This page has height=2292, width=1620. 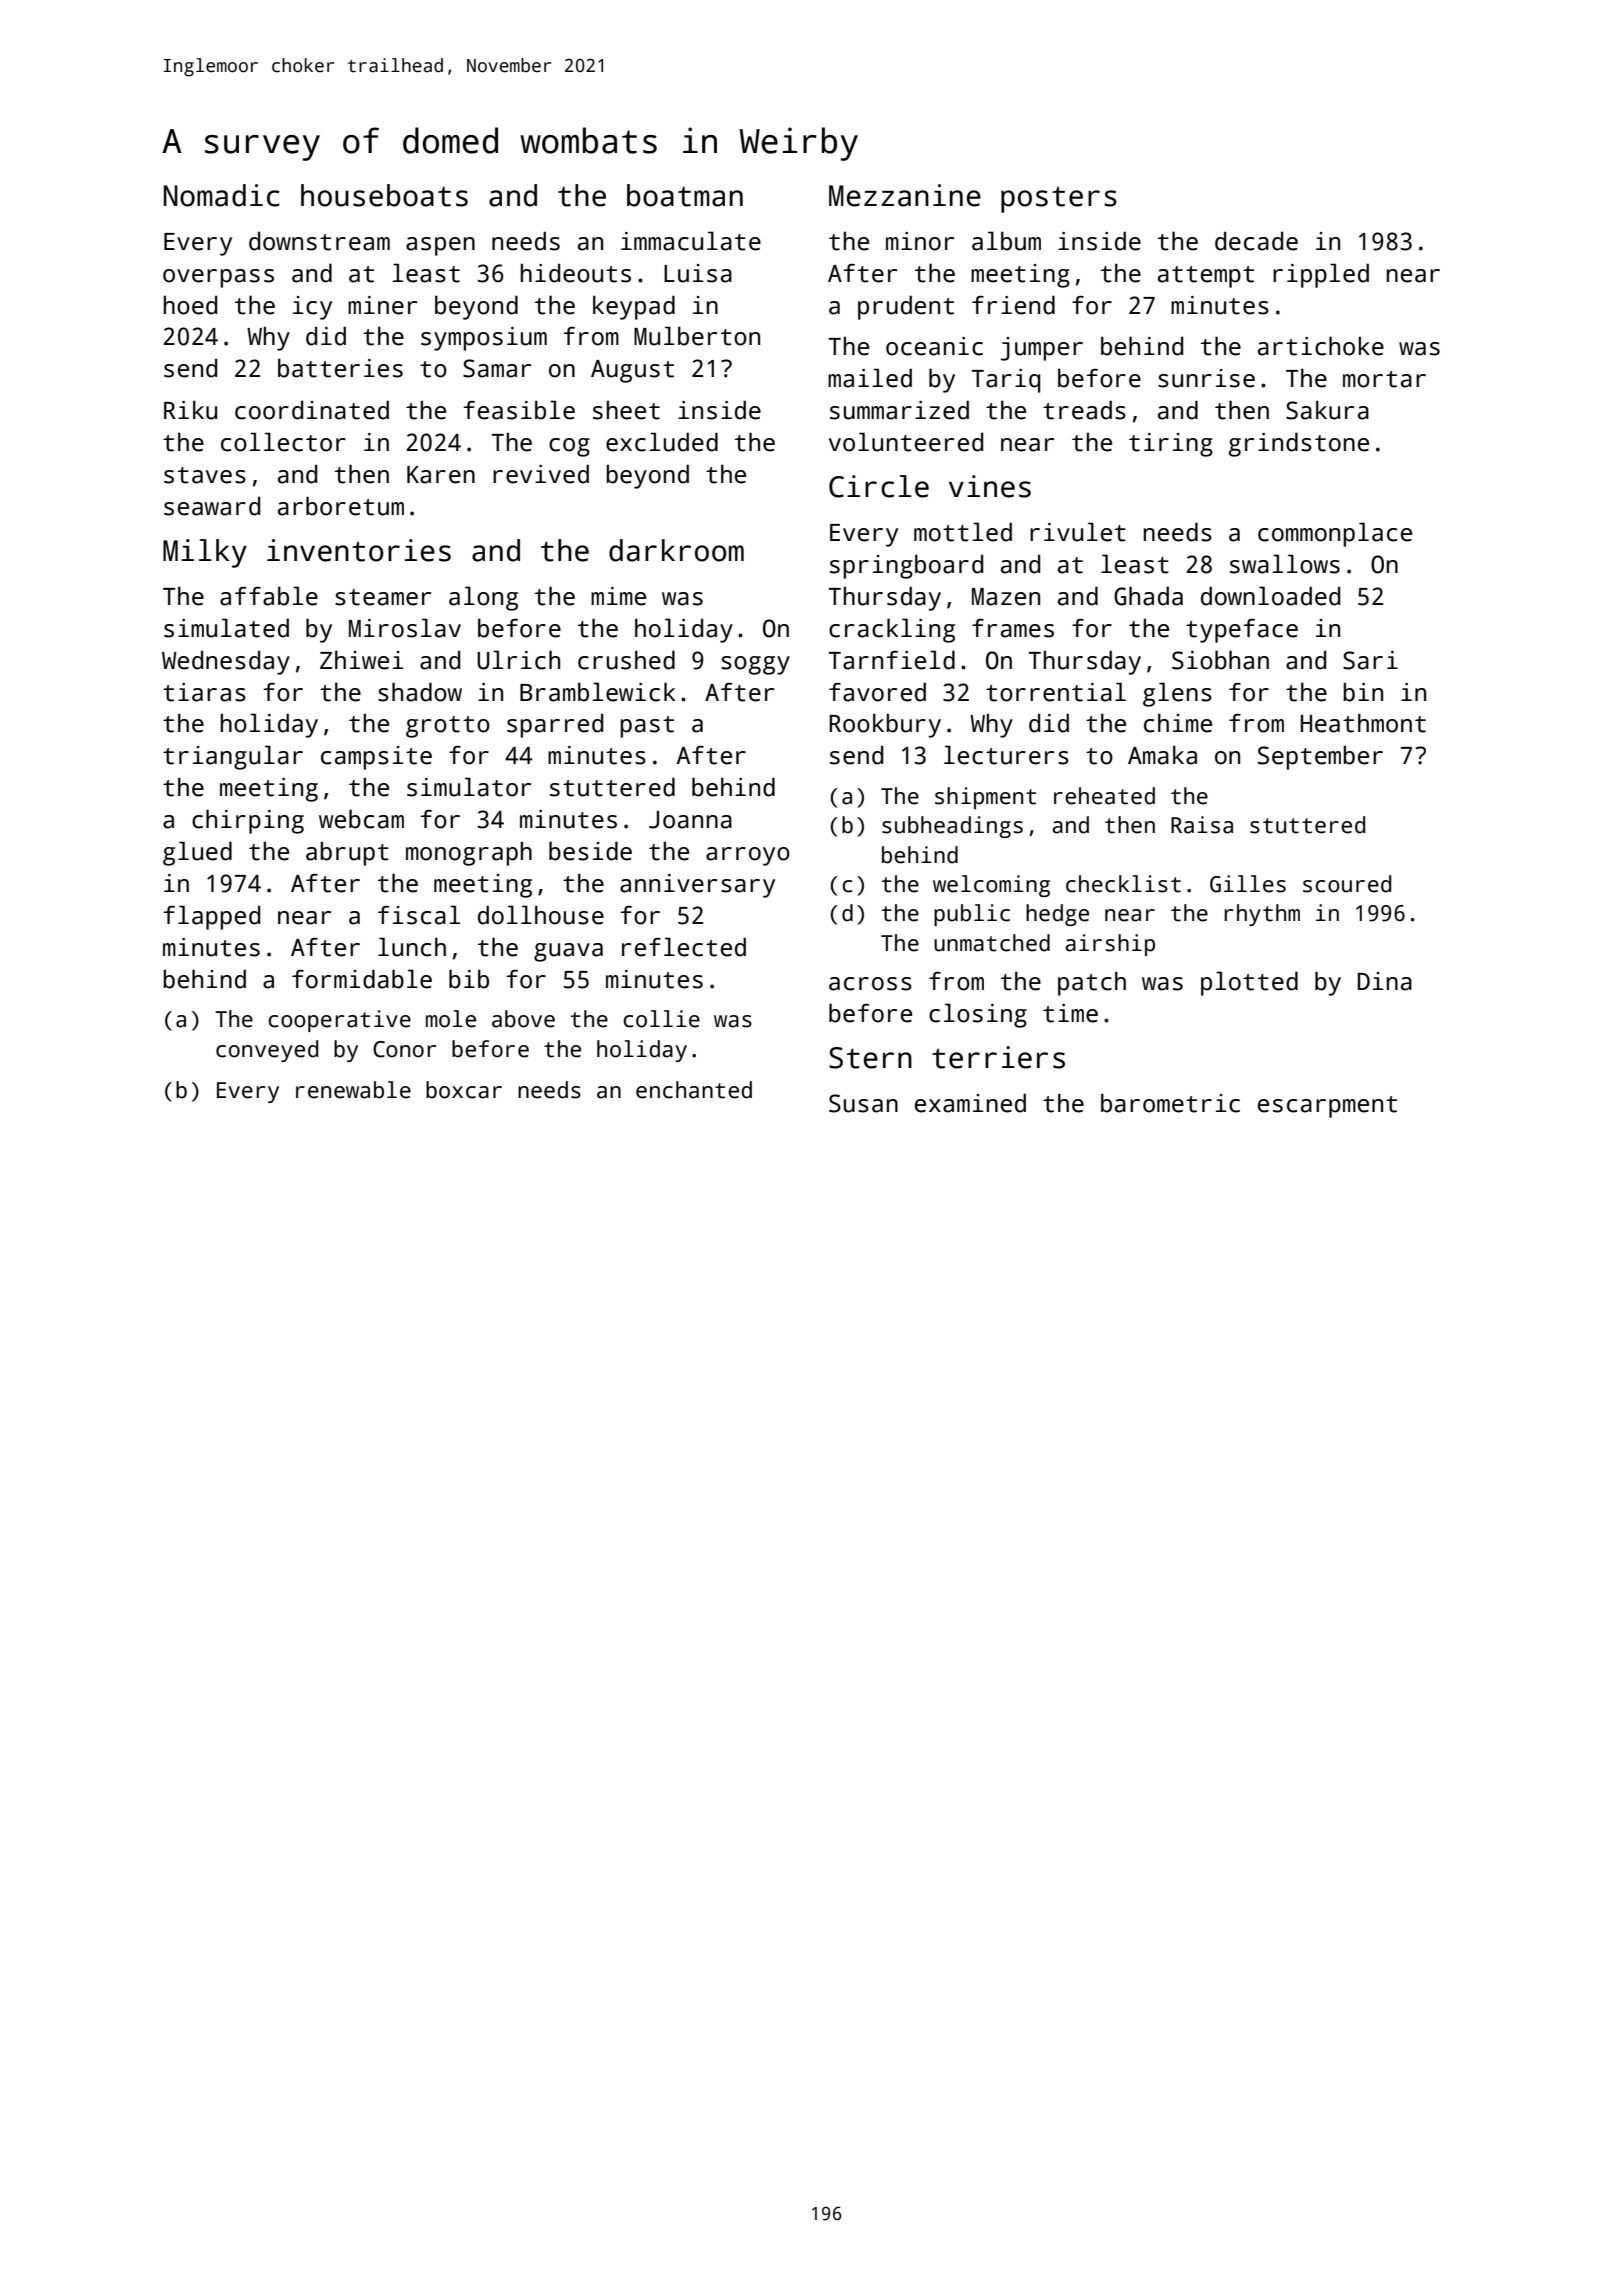 What do you see at coordinates (353, 1090) in the page?
I see `renewable` at bounding box center [353, 1090].
